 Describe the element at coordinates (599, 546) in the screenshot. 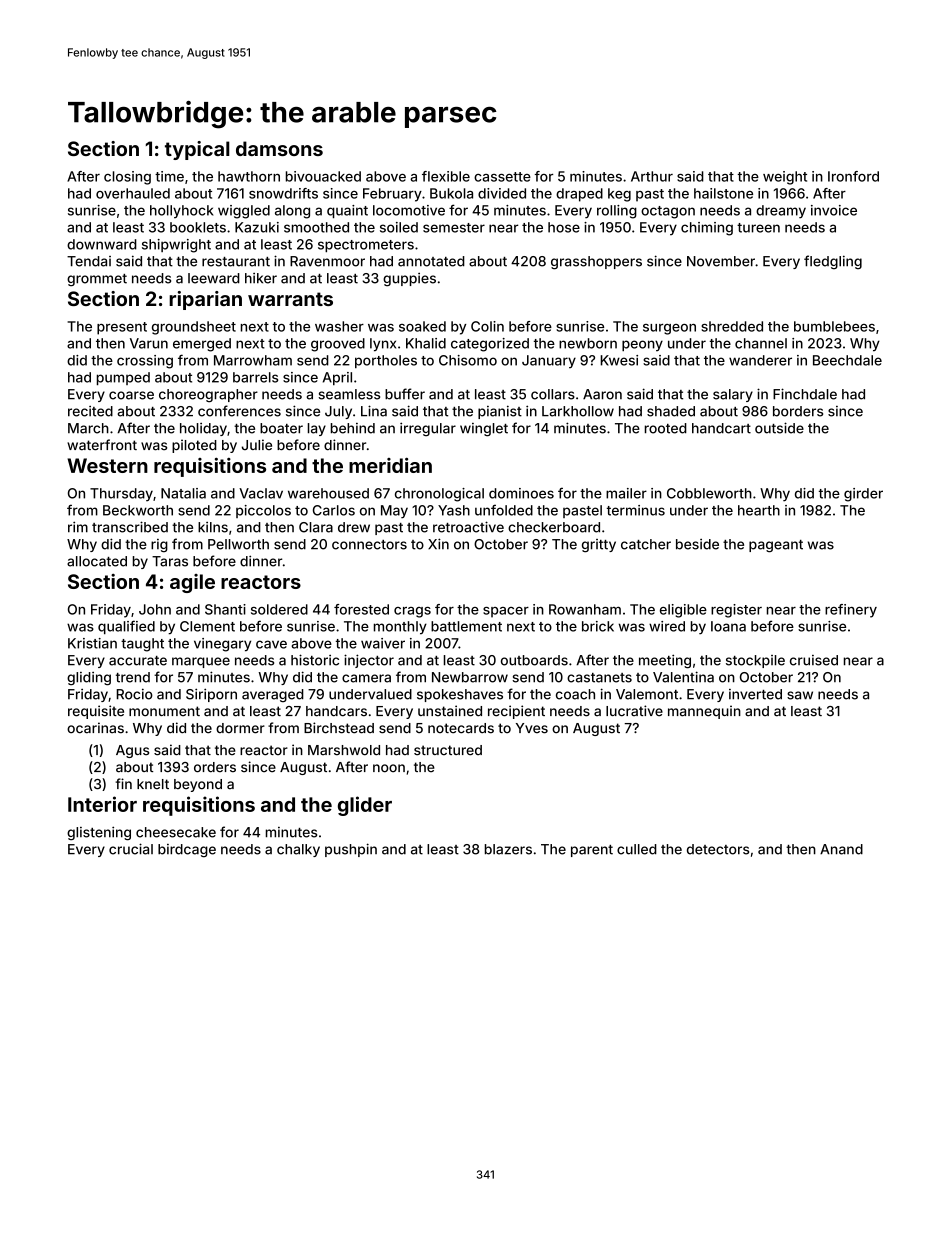

I see `gritty` at that location.
